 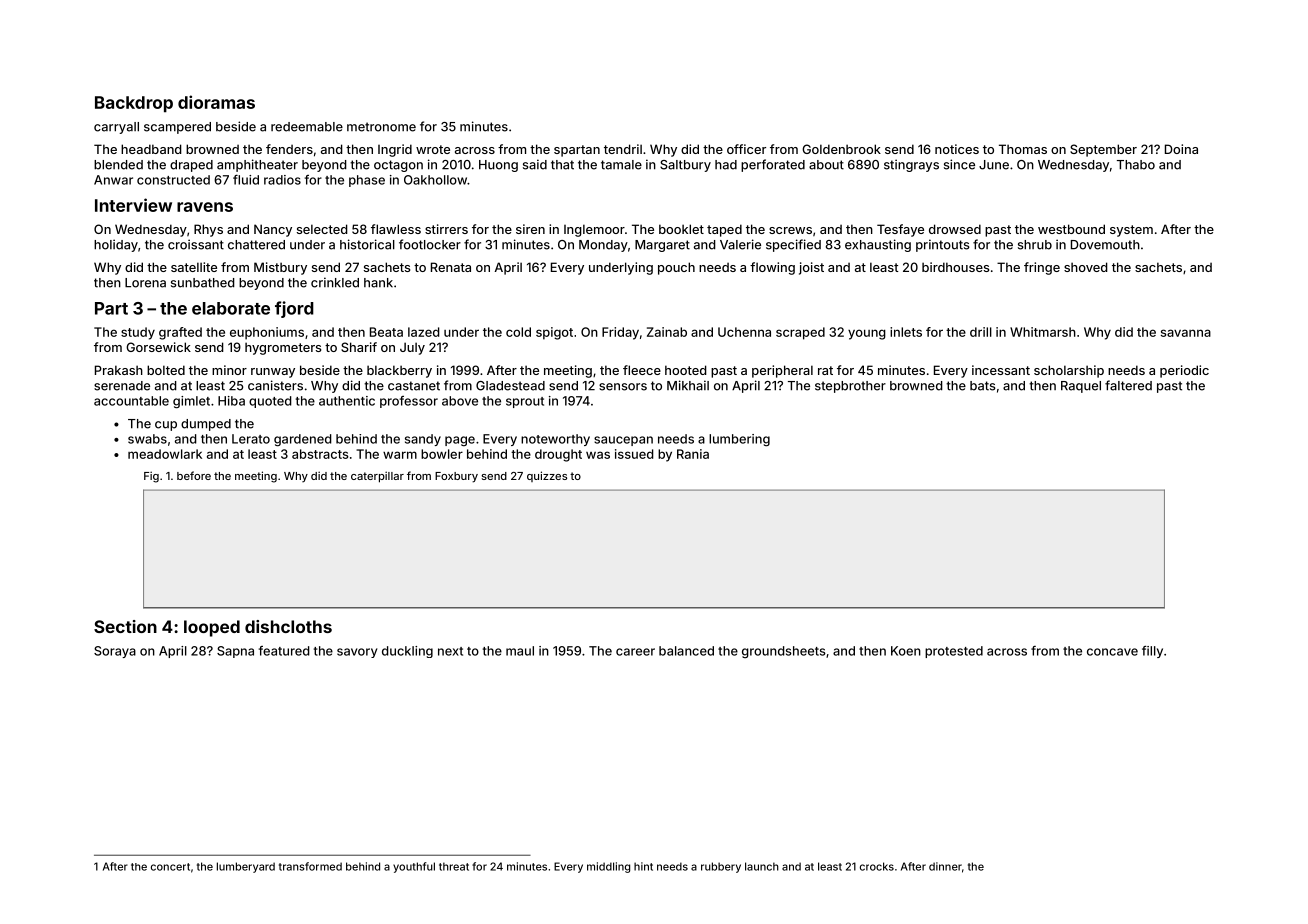 I want to click on stingrays, so click(x=911, y=165).
